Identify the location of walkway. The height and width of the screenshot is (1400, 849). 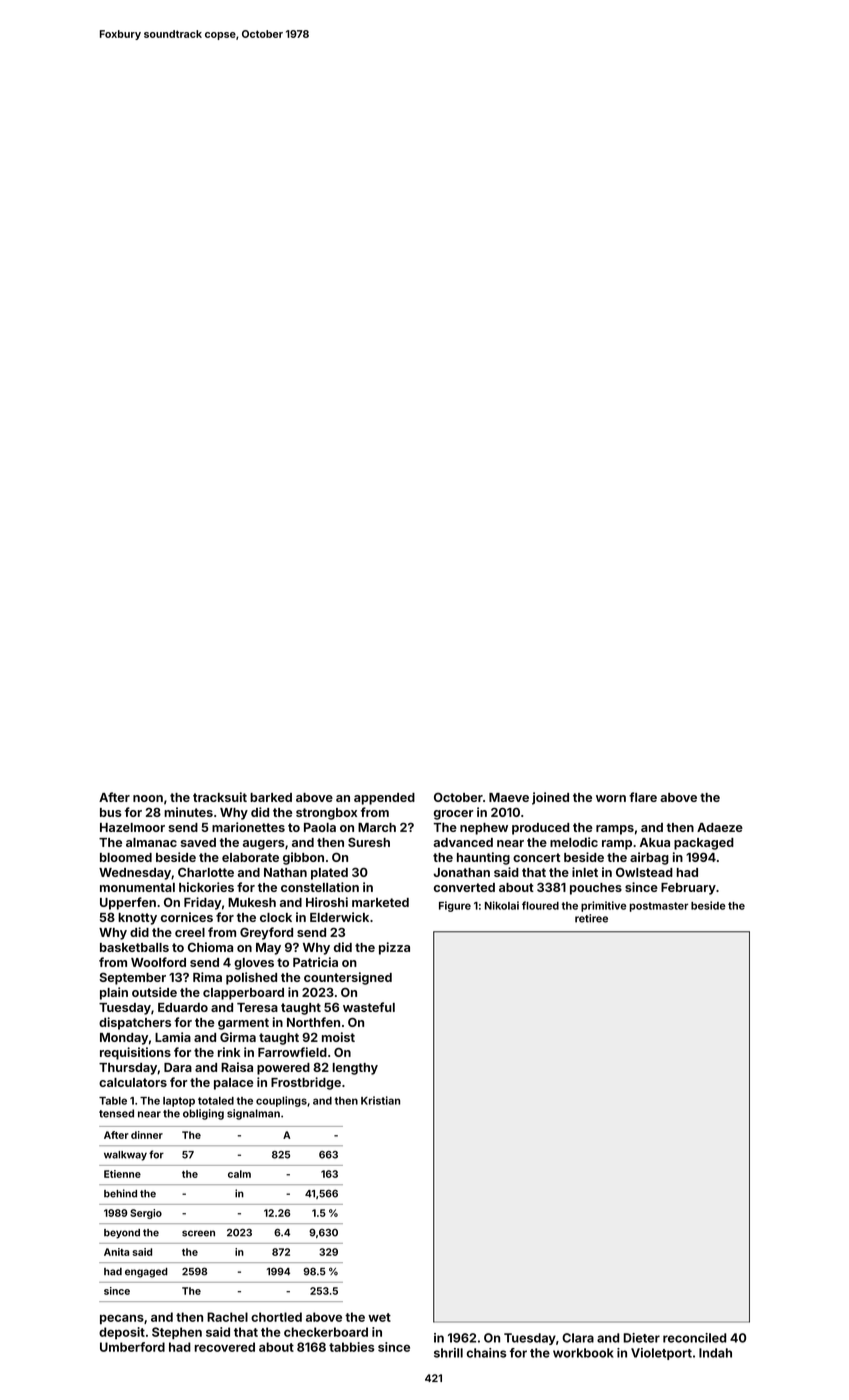
(125, 1156).
